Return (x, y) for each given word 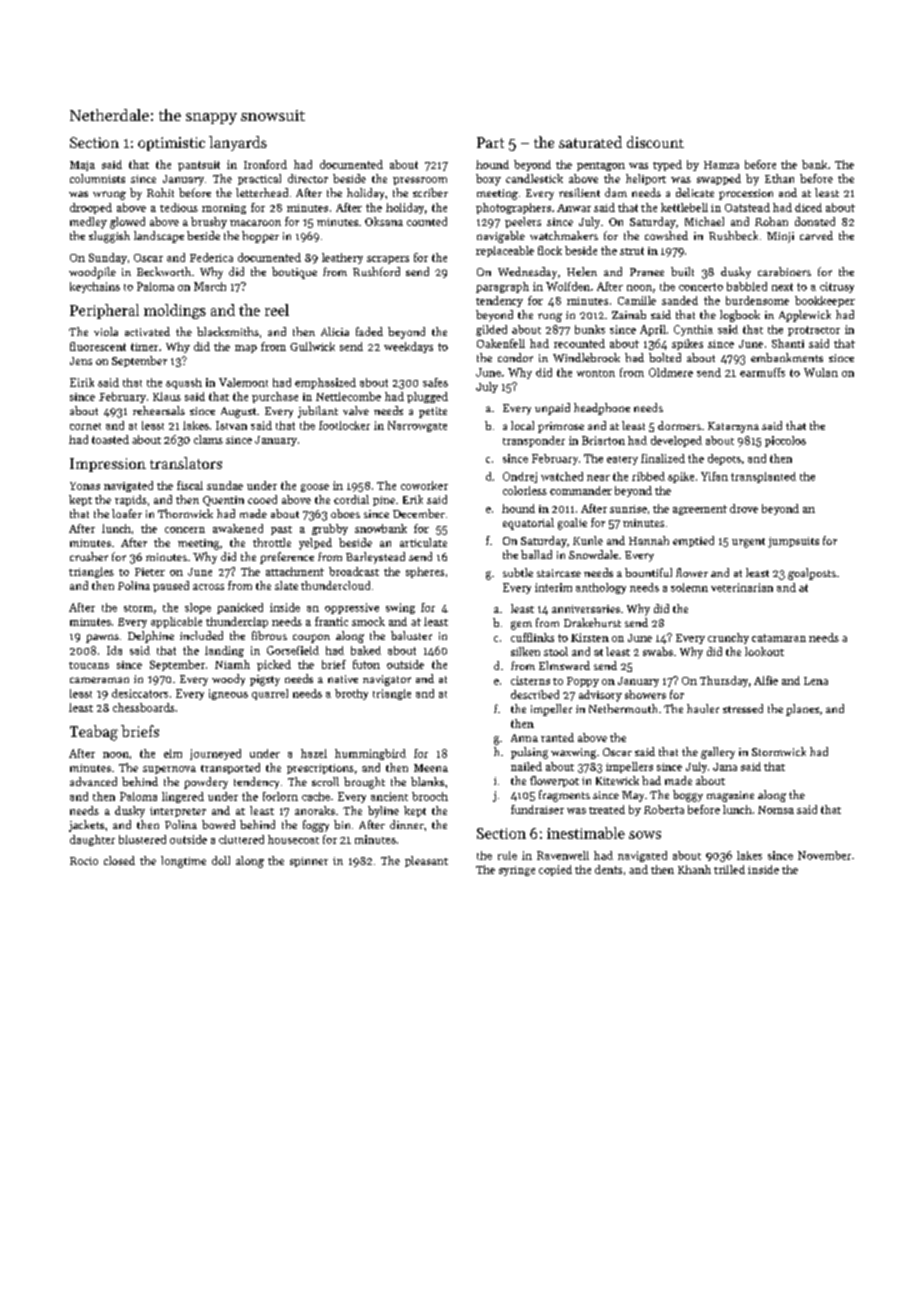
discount (655, 142)
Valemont (243, 382)
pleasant (426, 861)
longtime (183, 862)
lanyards (238, 143)
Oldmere (671, 372)
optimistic (171, 144)
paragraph (502, 287)
